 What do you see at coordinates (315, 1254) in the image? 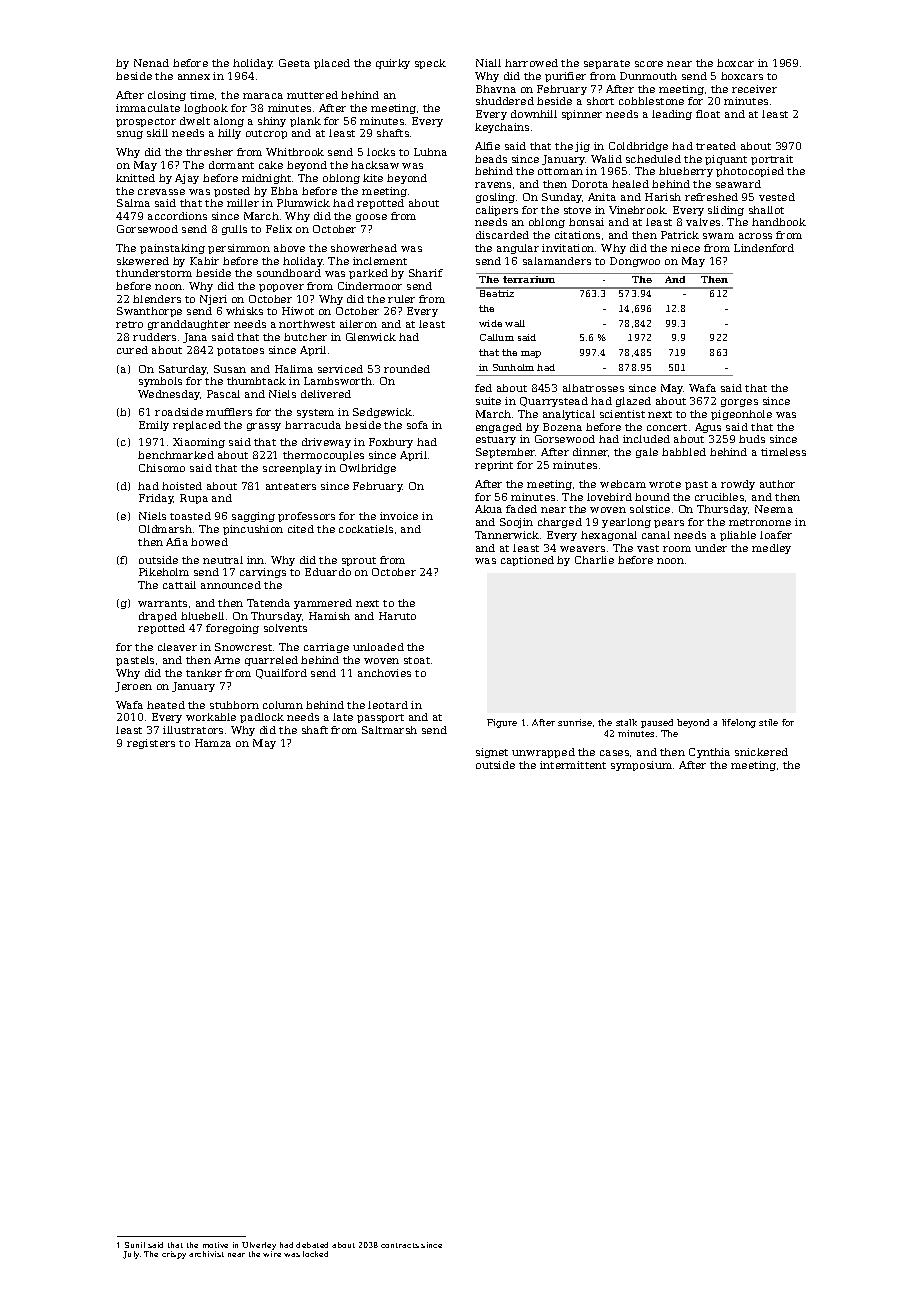
I see `locked` at bounding box center [315, 1254].
